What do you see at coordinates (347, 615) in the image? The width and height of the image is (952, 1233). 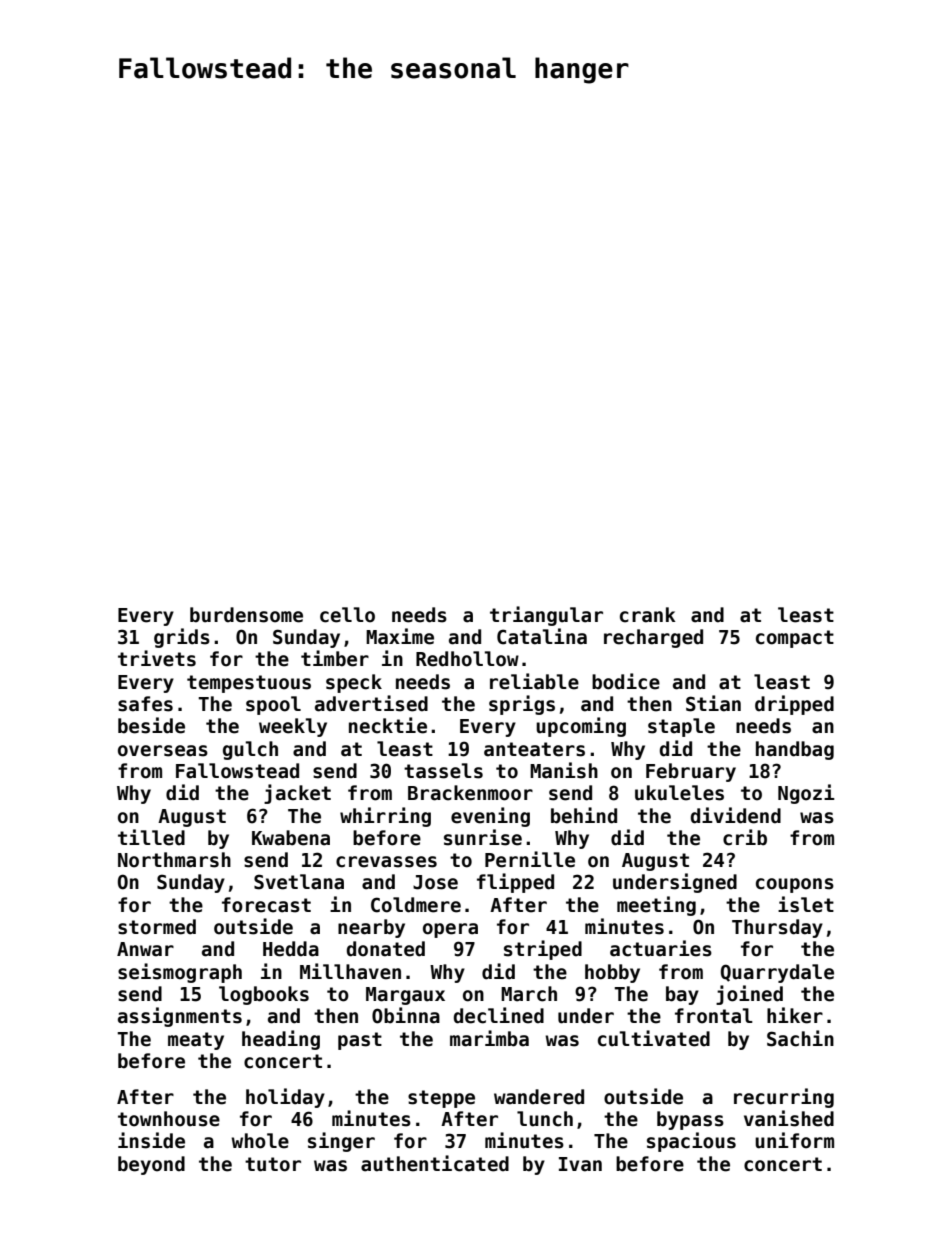 I see `cello` at bounding box center [347, 615].
